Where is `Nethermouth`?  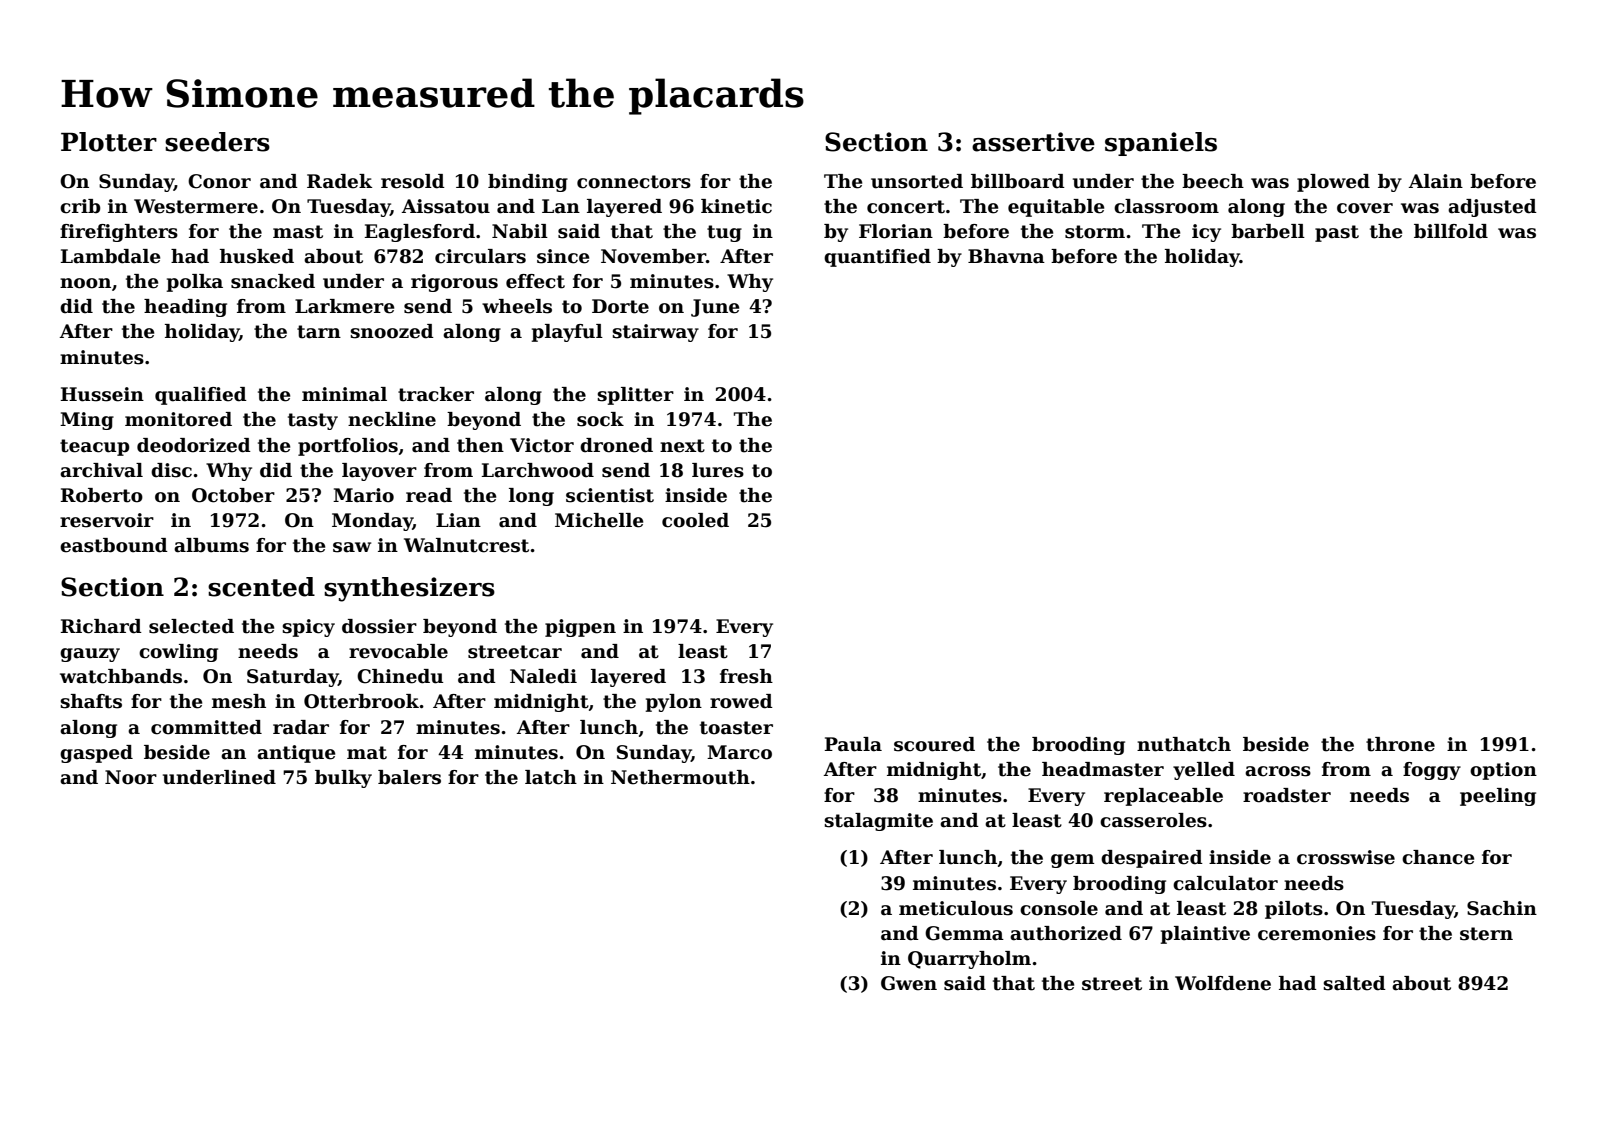 Nethermouth is located at coordinates (680, 777).
